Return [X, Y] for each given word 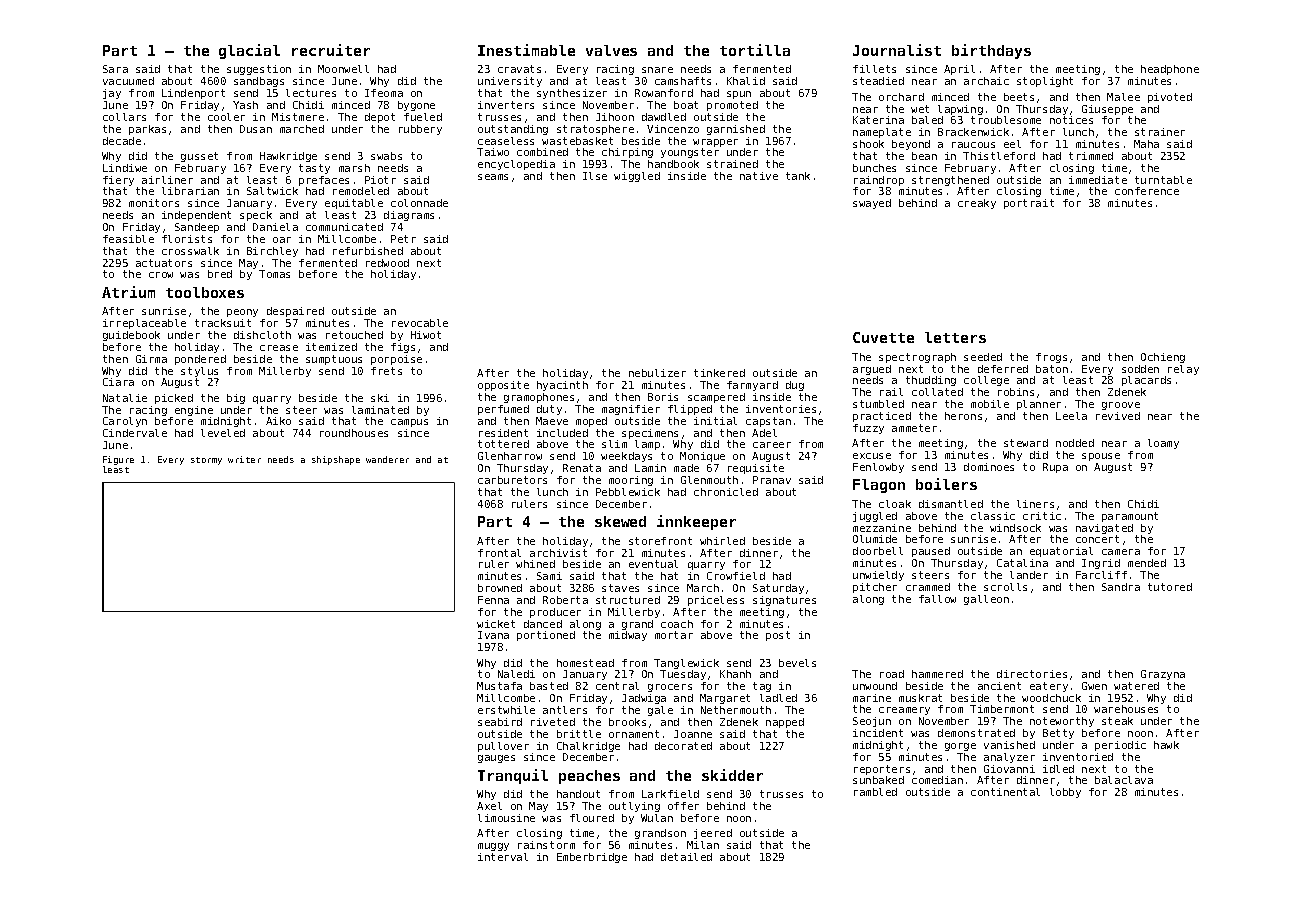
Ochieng [1163, 358]
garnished [736, 130]
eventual [653, 564]
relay [1183, 370]
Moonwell [343, 69]
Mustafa [499, 686]
